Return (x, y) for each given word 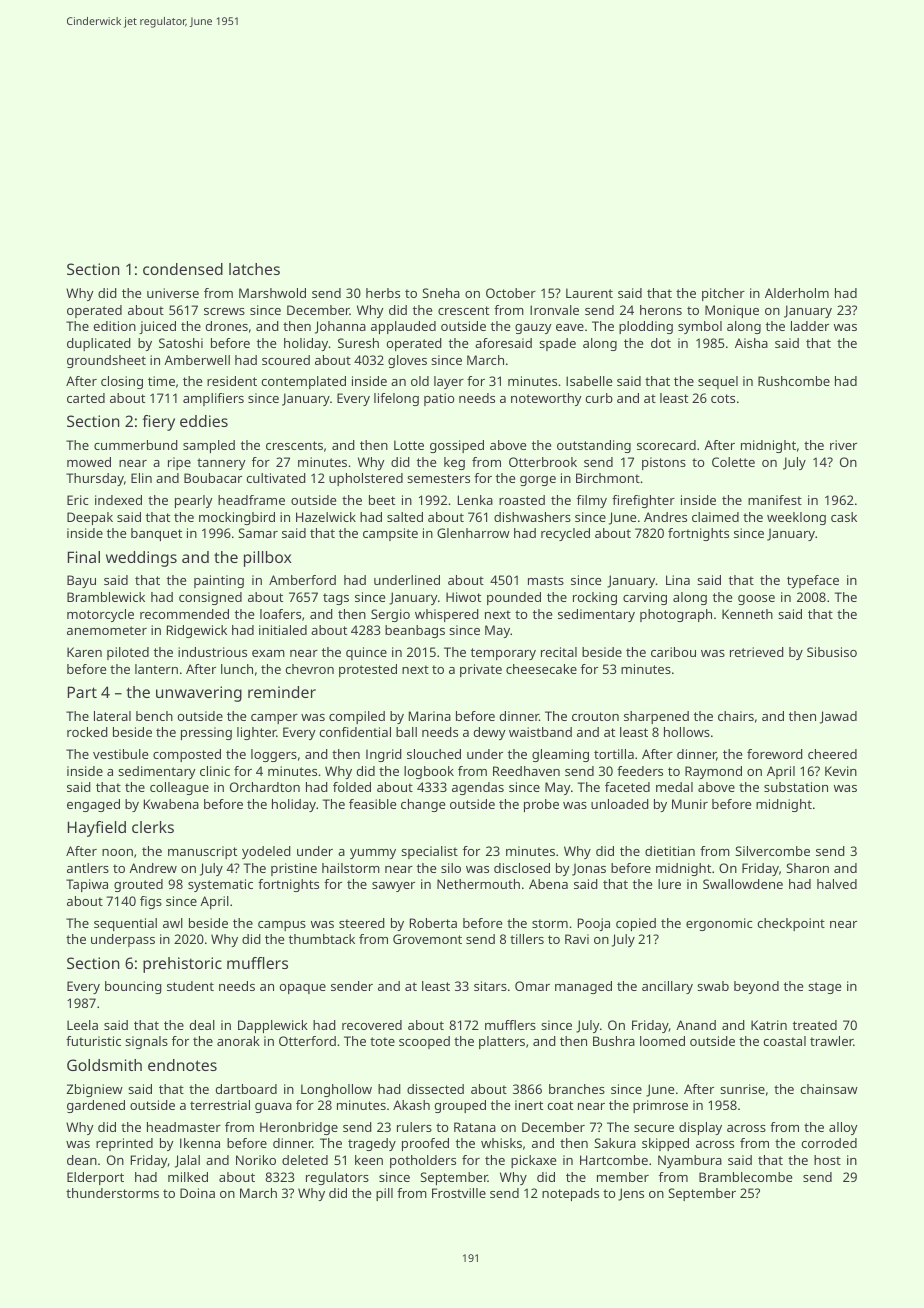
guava (273, 1108)
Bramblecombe (745, 1177)
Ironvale (554, 310)
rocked (87, 732)
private (481, 670)
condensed (183, 269)
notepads (570, 1194)
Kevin (841, 771)
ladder (810, 326)
